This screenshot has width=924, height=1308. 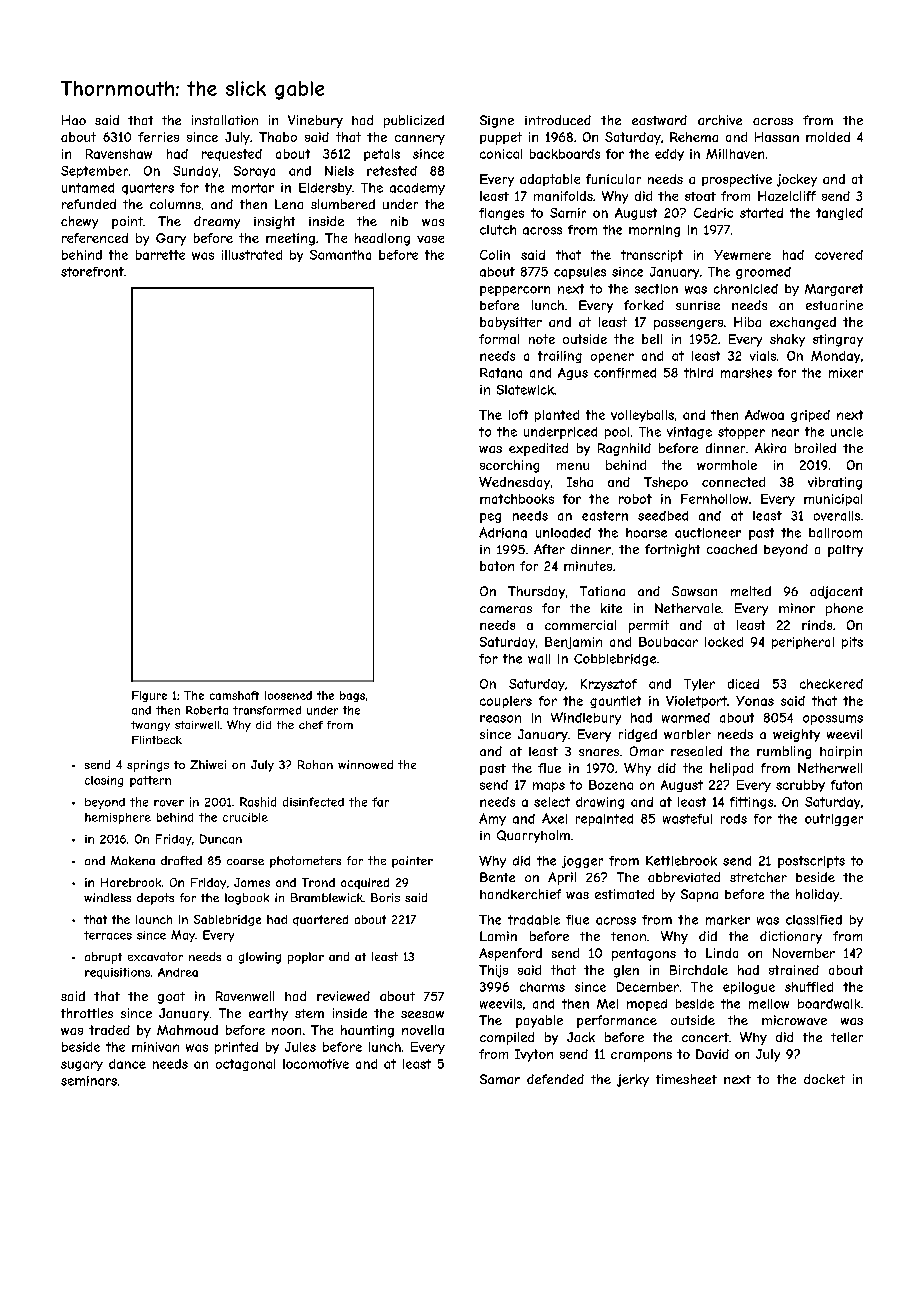 What do you see at coordinates (652, 339) in the screenshot?
I see `bell` at bounding box center [652, 339].
